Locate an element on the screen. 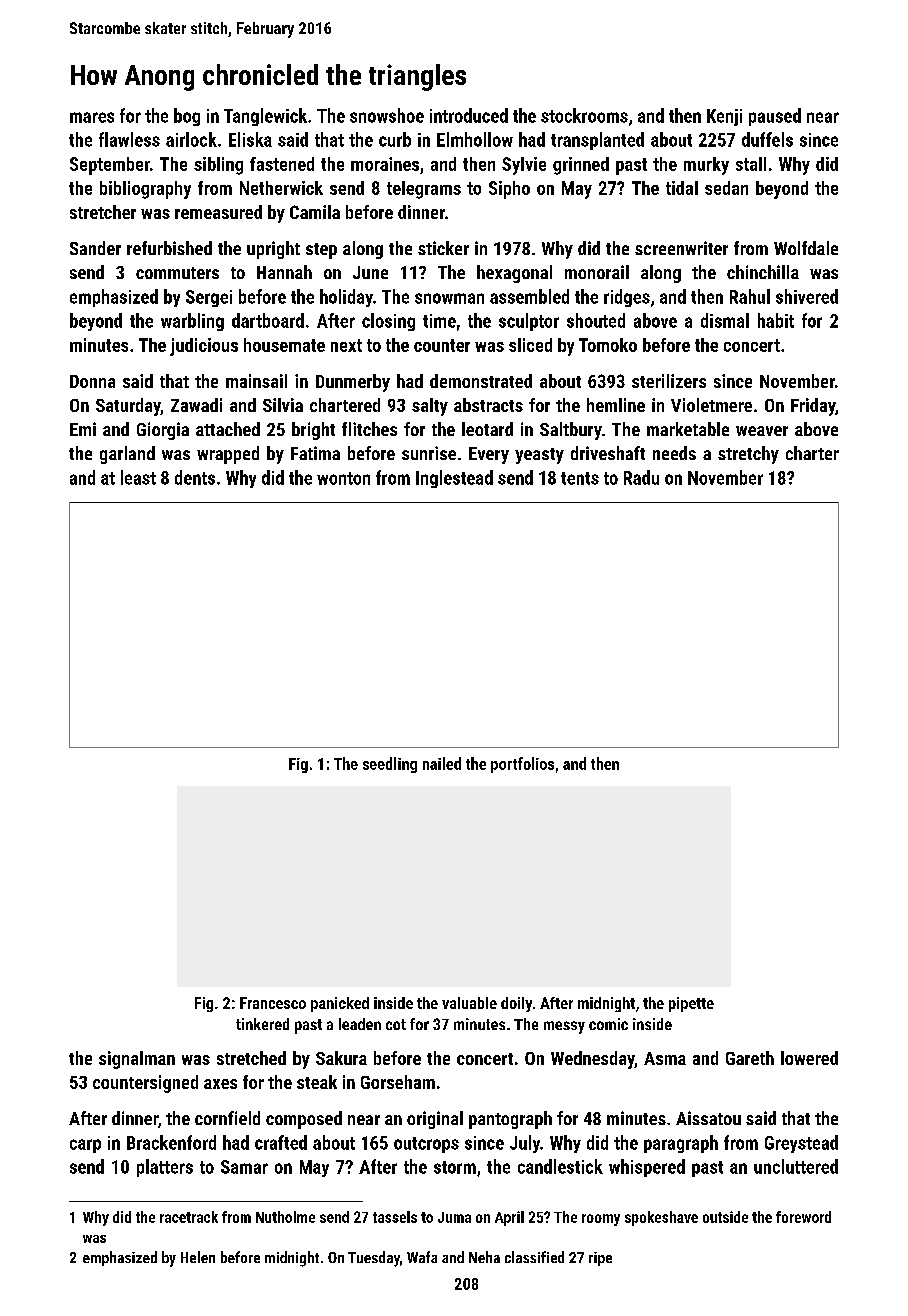 This screenshot has width=908, height=1316. sticker is located at coordinates (443, 248).
